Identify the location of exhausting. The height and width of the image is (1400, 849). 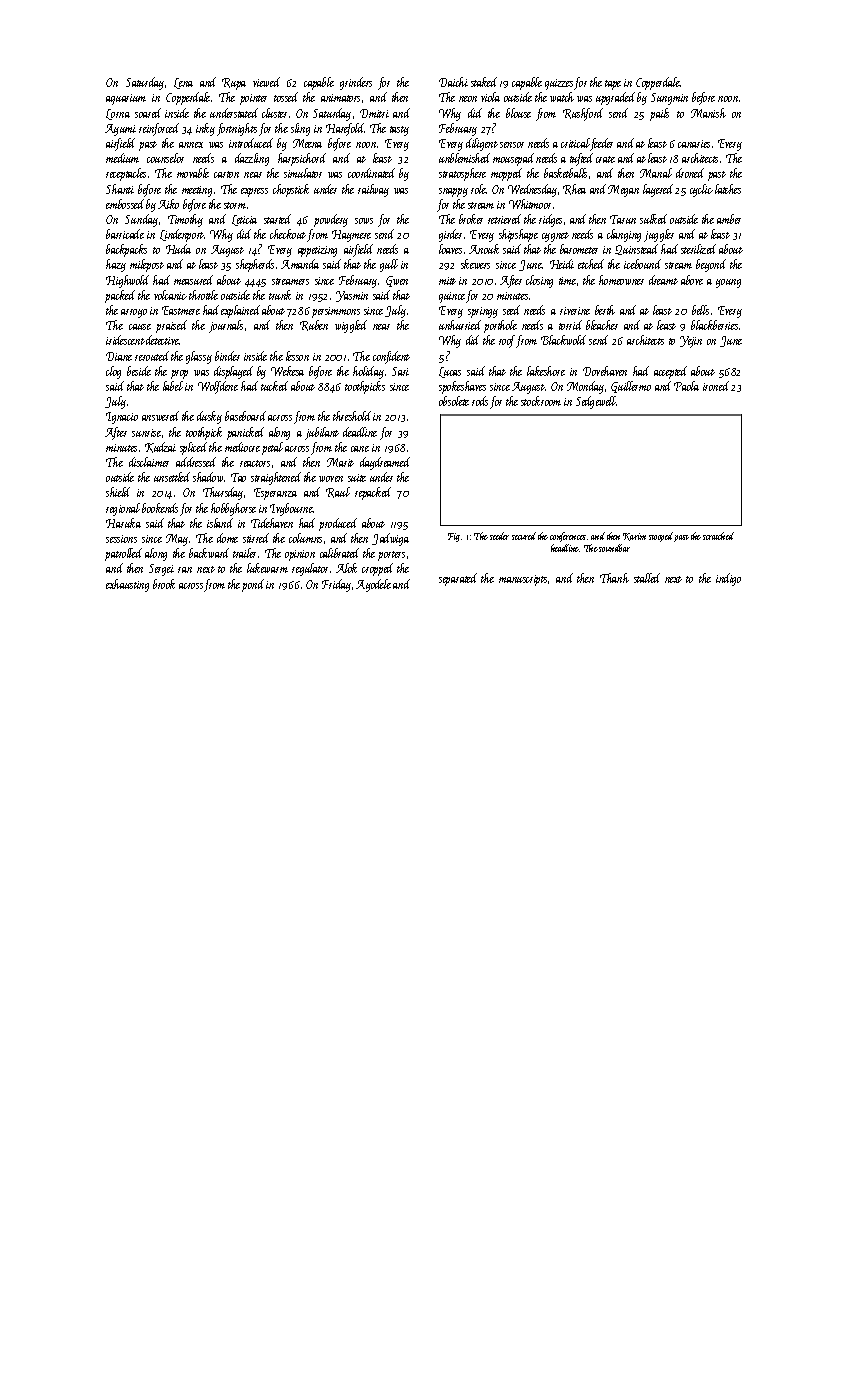
(127, 585).
